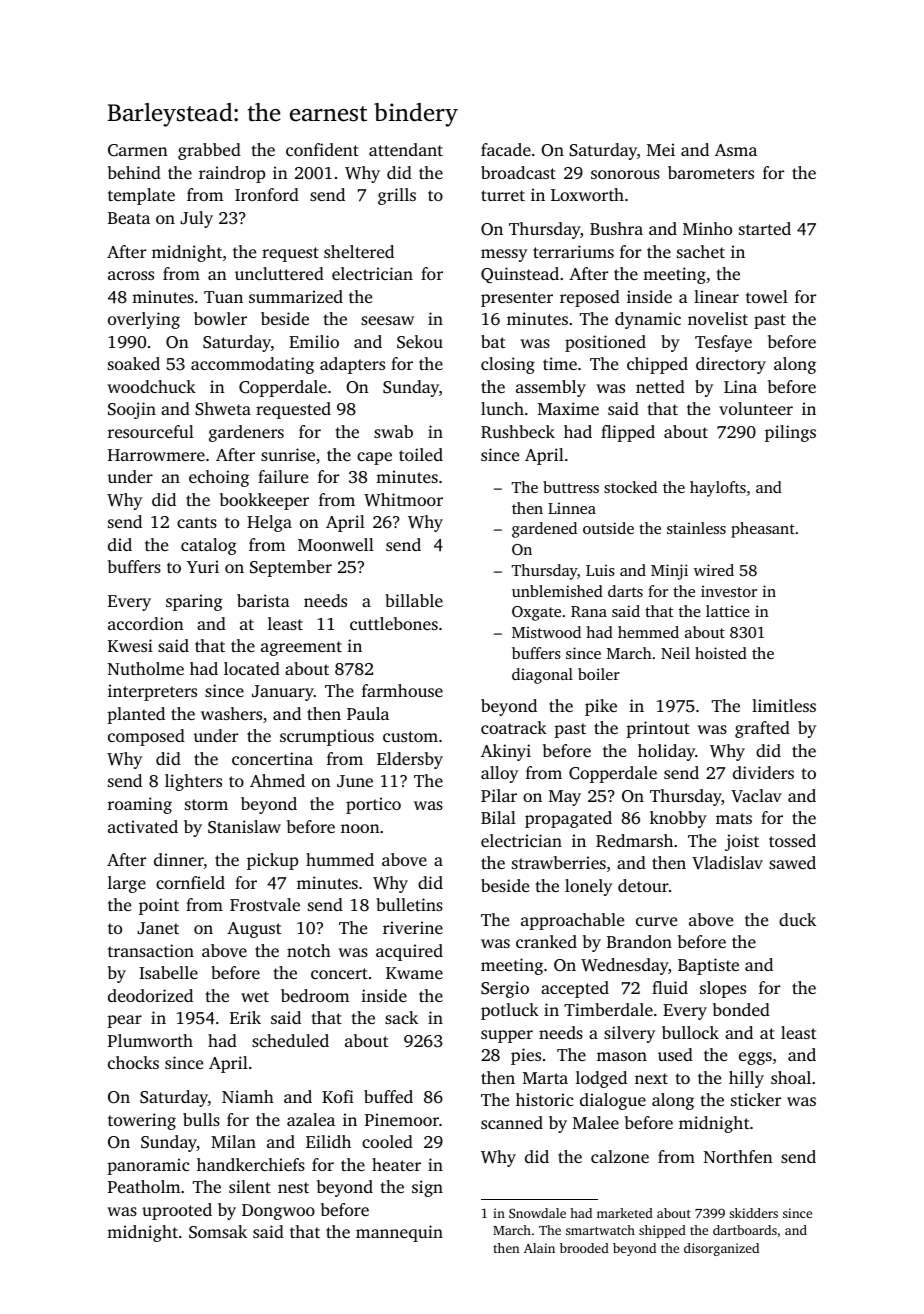 The image size is (924, 1314). Describe the element at coordinates (517, 299) in the image. I see `presenter` at that location.
